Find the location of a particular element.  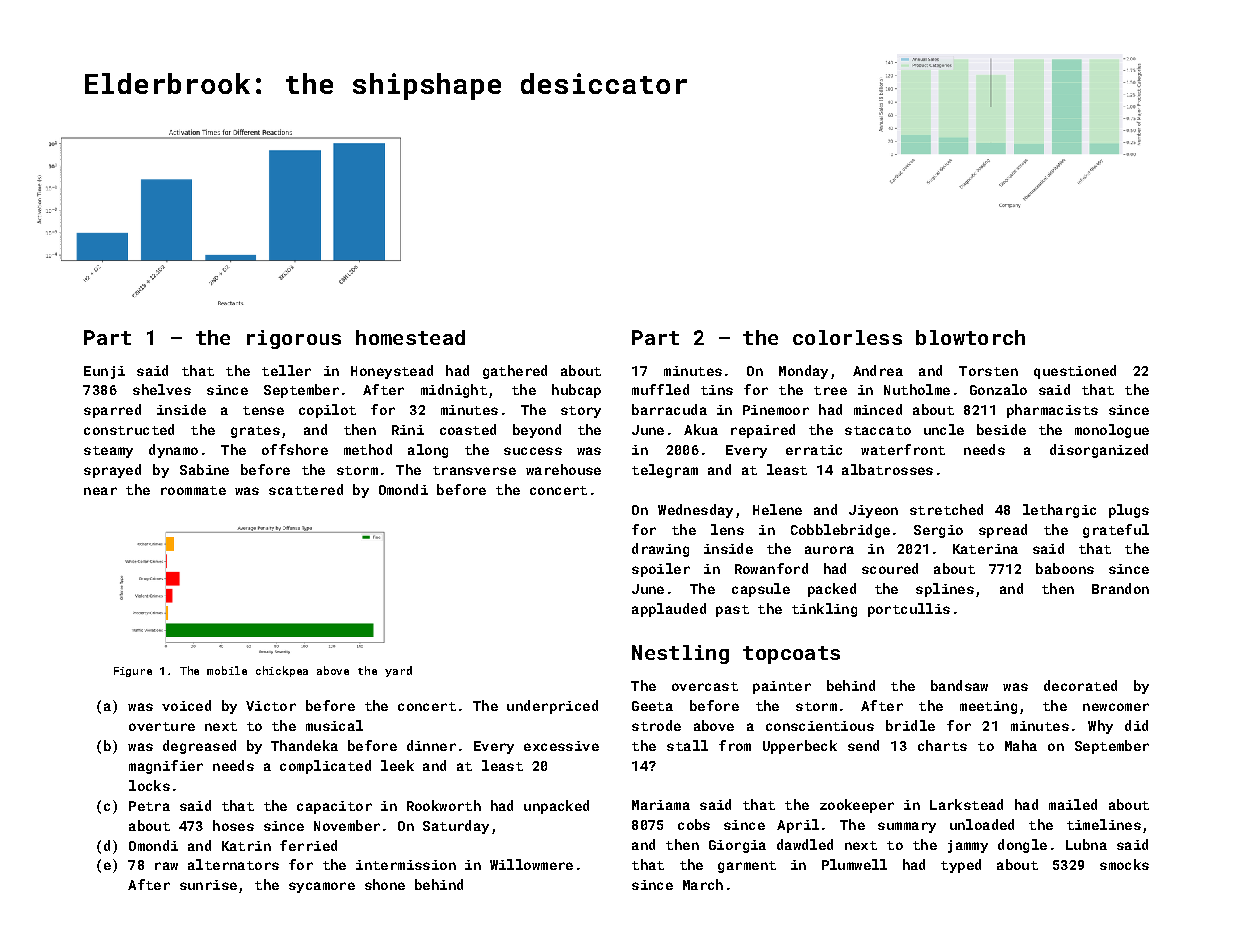

voiced is located at coordinates (186, 705).
